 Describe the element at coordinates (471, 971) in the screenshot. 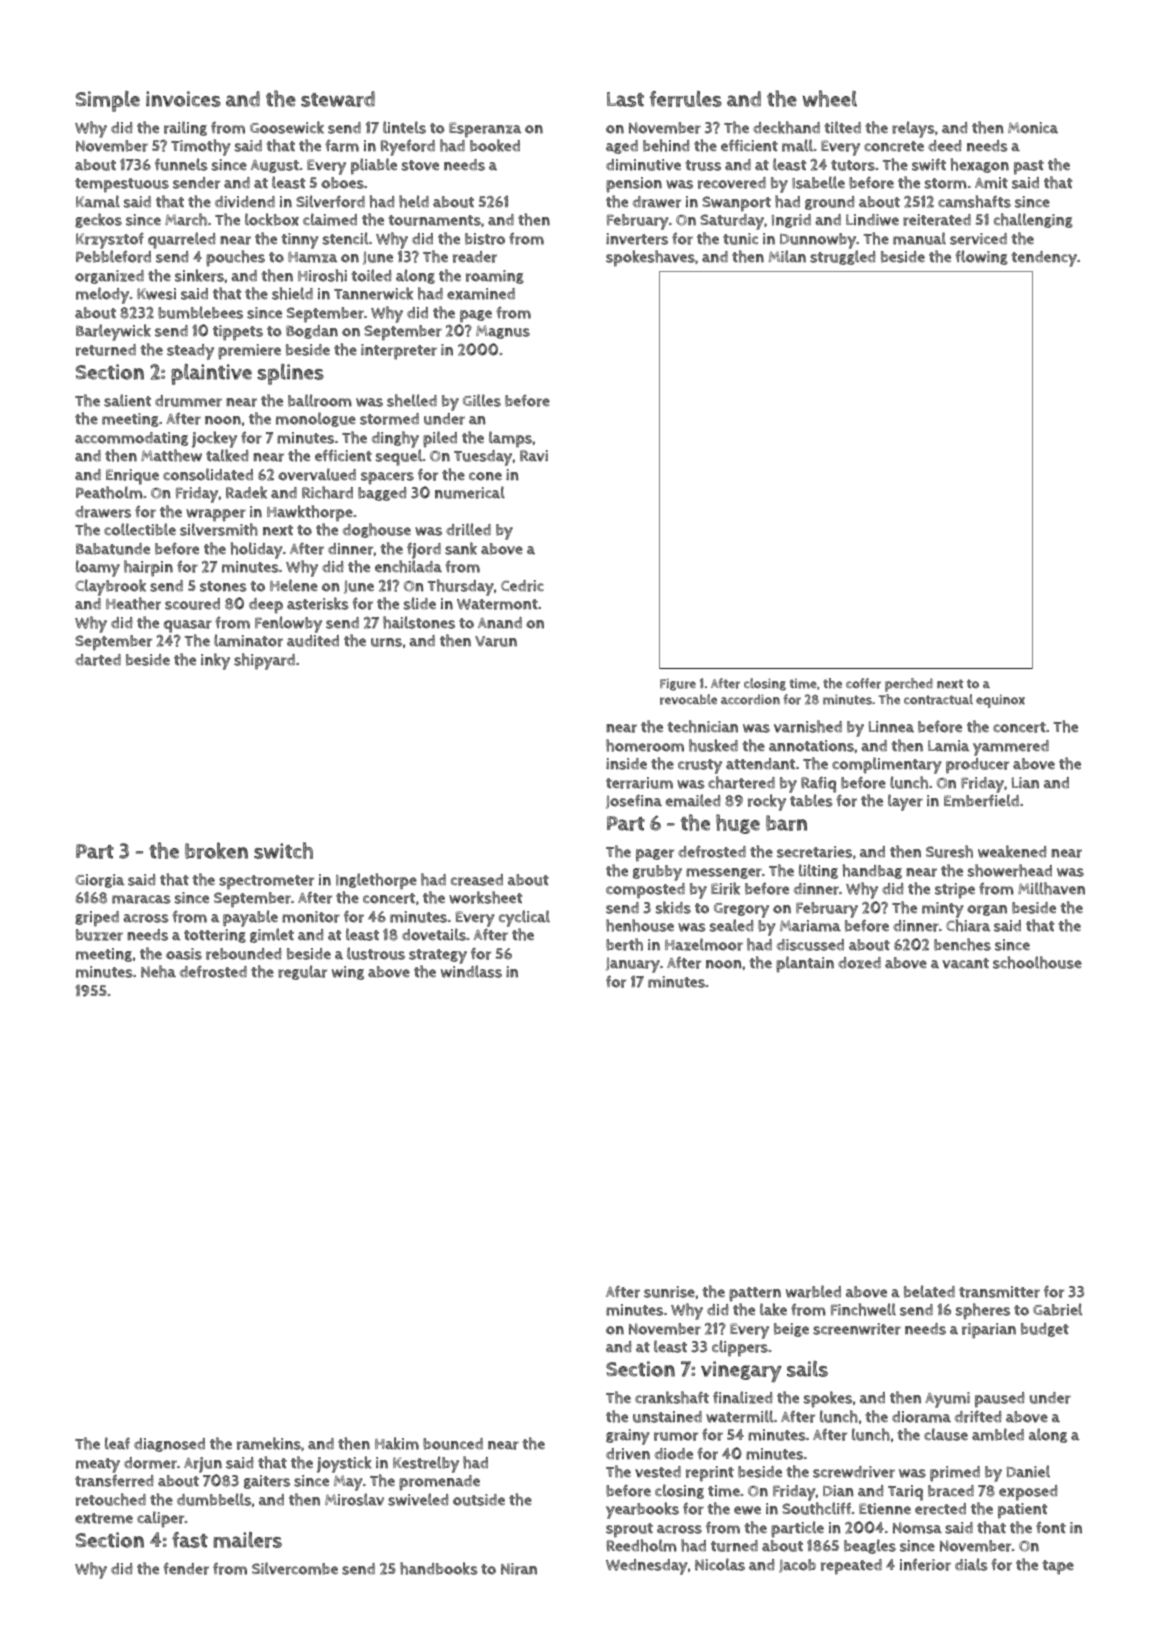

I see `windlass` at that location.
